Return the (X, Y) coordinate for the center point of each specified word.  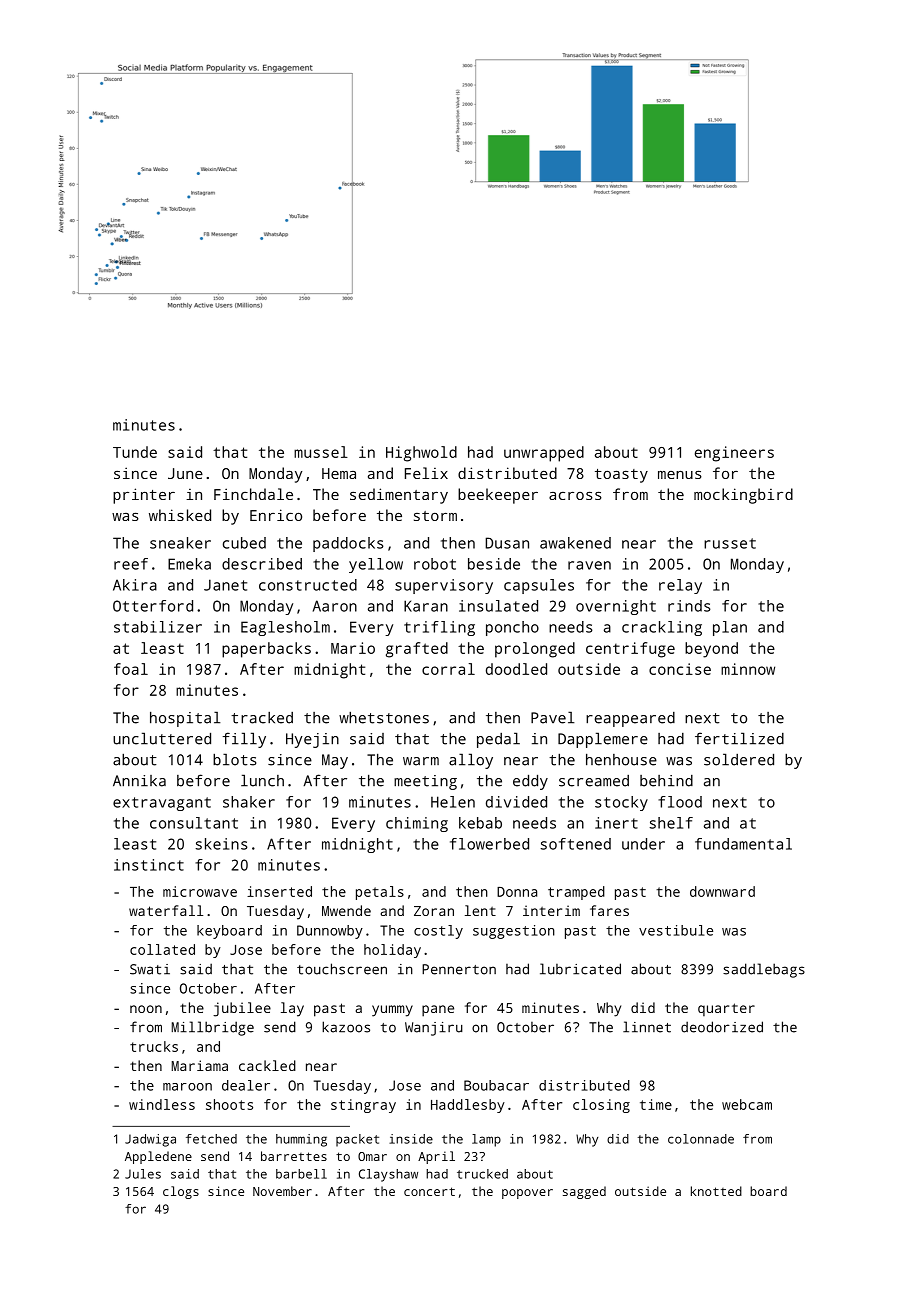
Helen (453, 802)
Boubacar (496, 1085)
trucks (154, 1046)
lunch (262, 780)
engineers (734, 454)
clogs (181, 1192)
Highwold (421, 454)
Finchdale (253, 494)
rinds (689, 606)
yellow (376, 565)
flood (680, 802)
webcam (747, 1104)
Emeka (189, 564)
